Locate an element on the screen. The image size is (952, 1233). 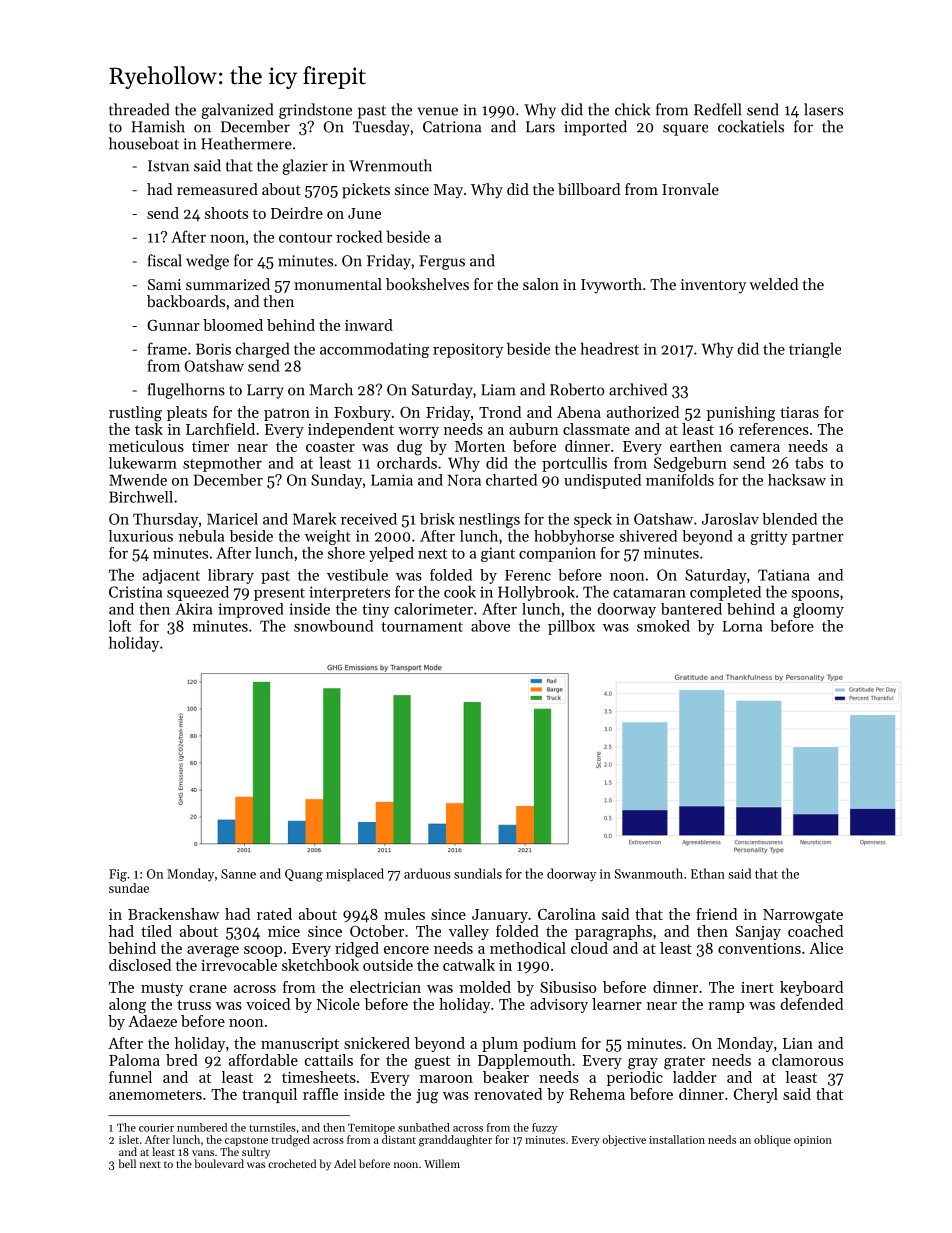
triangle is located at coordinates (815, 350).
